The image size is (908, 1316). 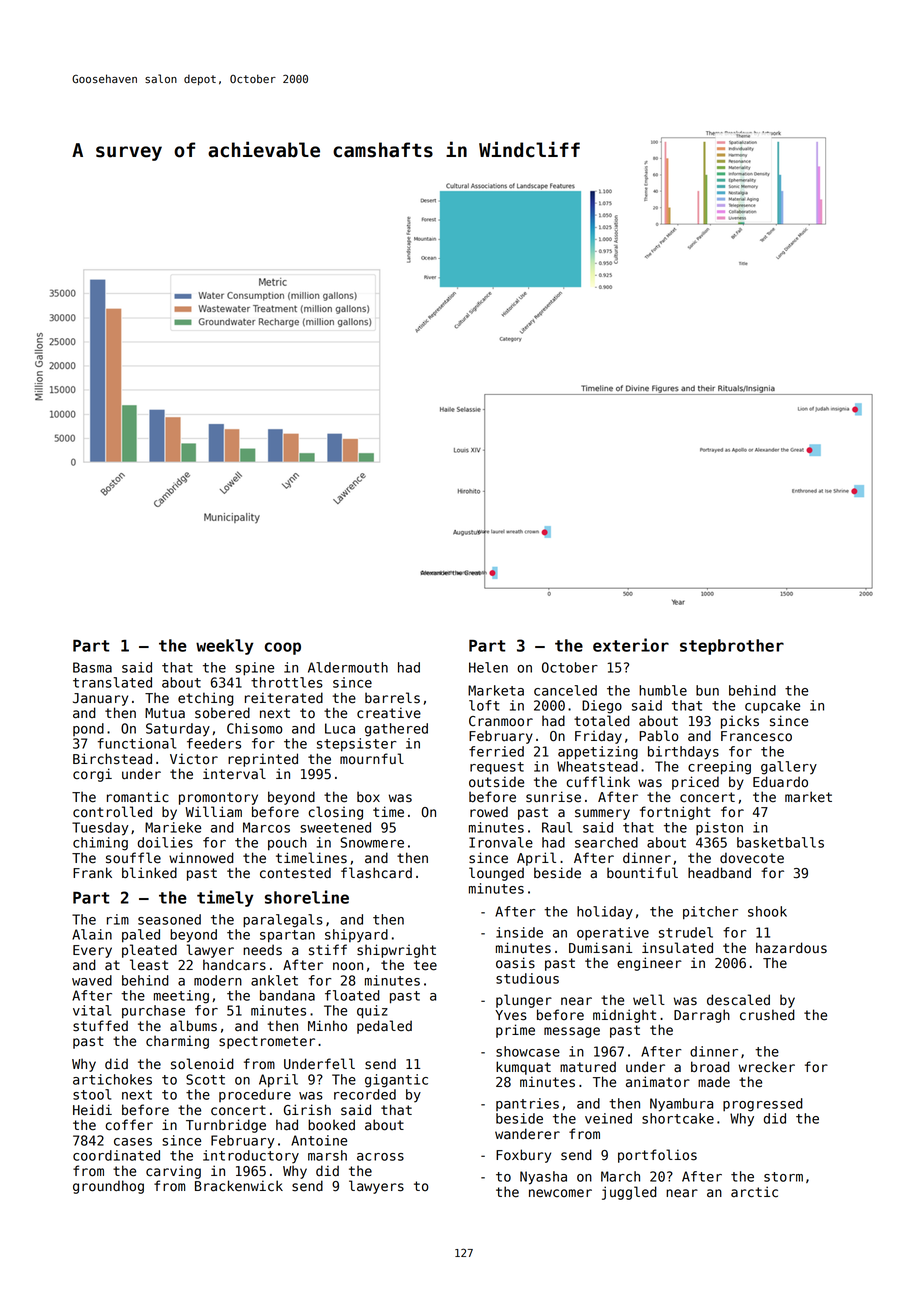 What do you see at coordinates (732, 647) in the screenshot?
I see `stepbrother` at bounding box center [732, 647].
